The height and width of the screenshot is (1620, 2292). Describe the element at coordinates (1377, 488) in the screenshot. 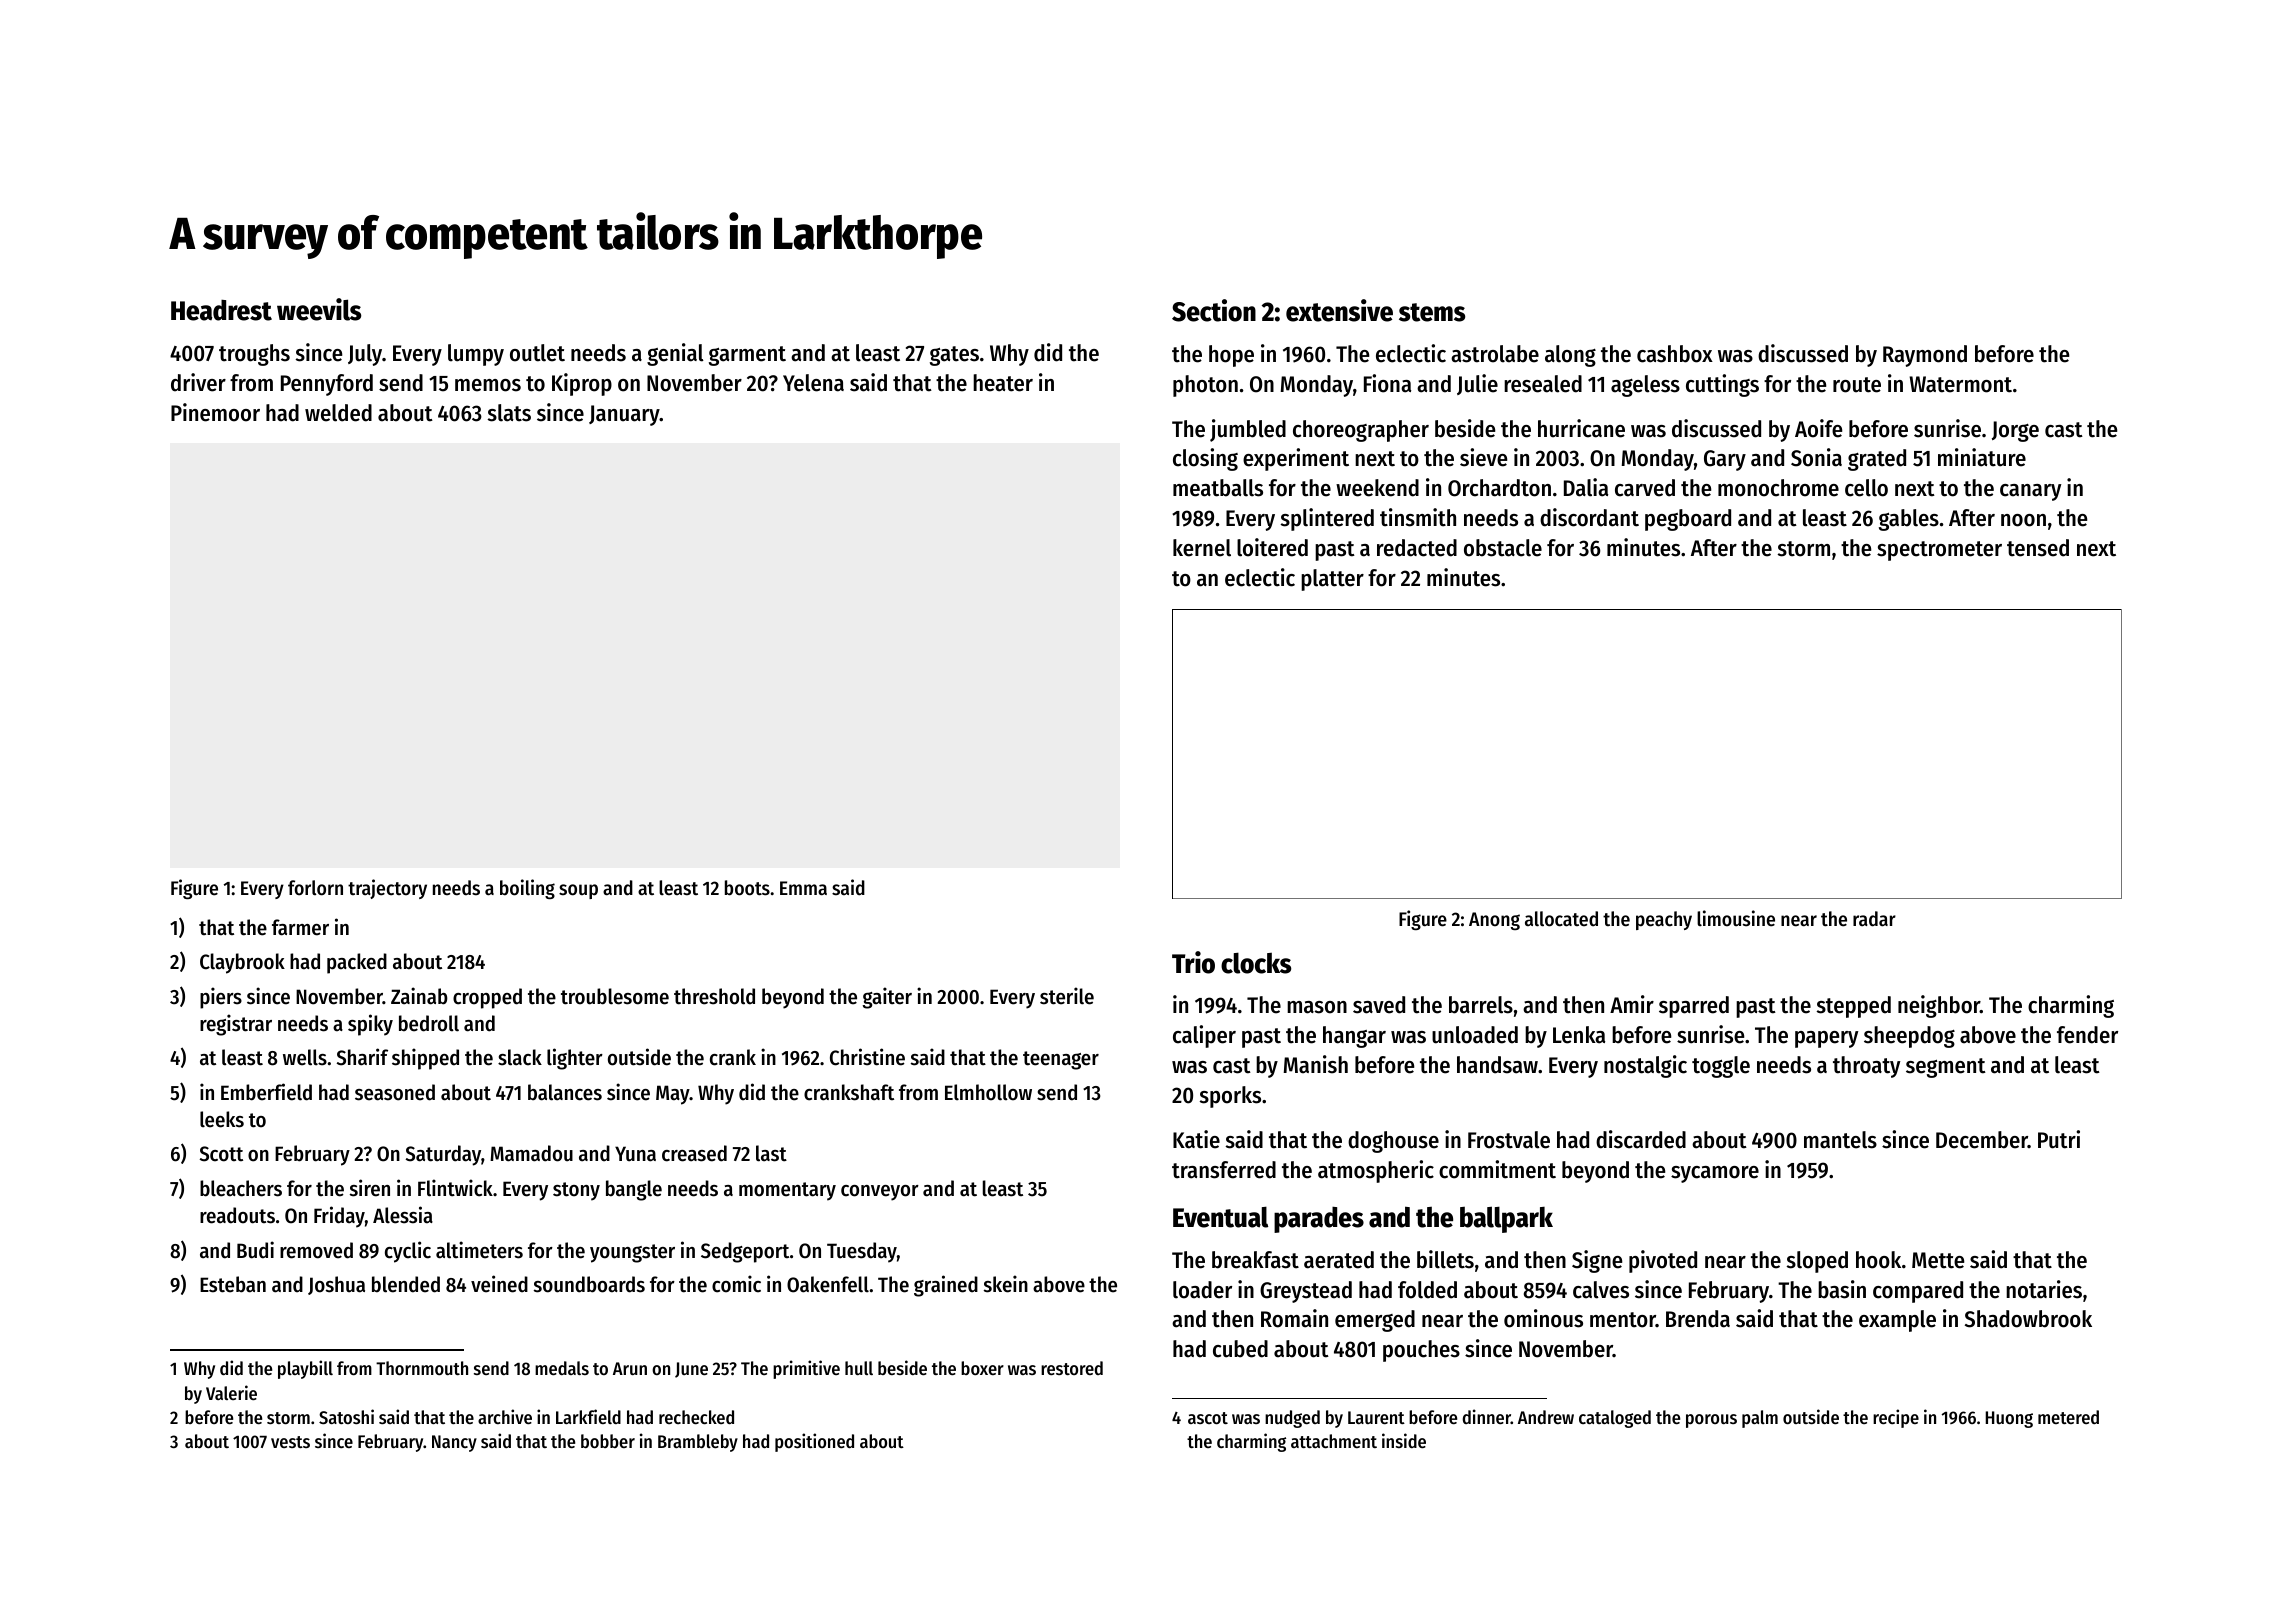

I see `weekend` at that location.
